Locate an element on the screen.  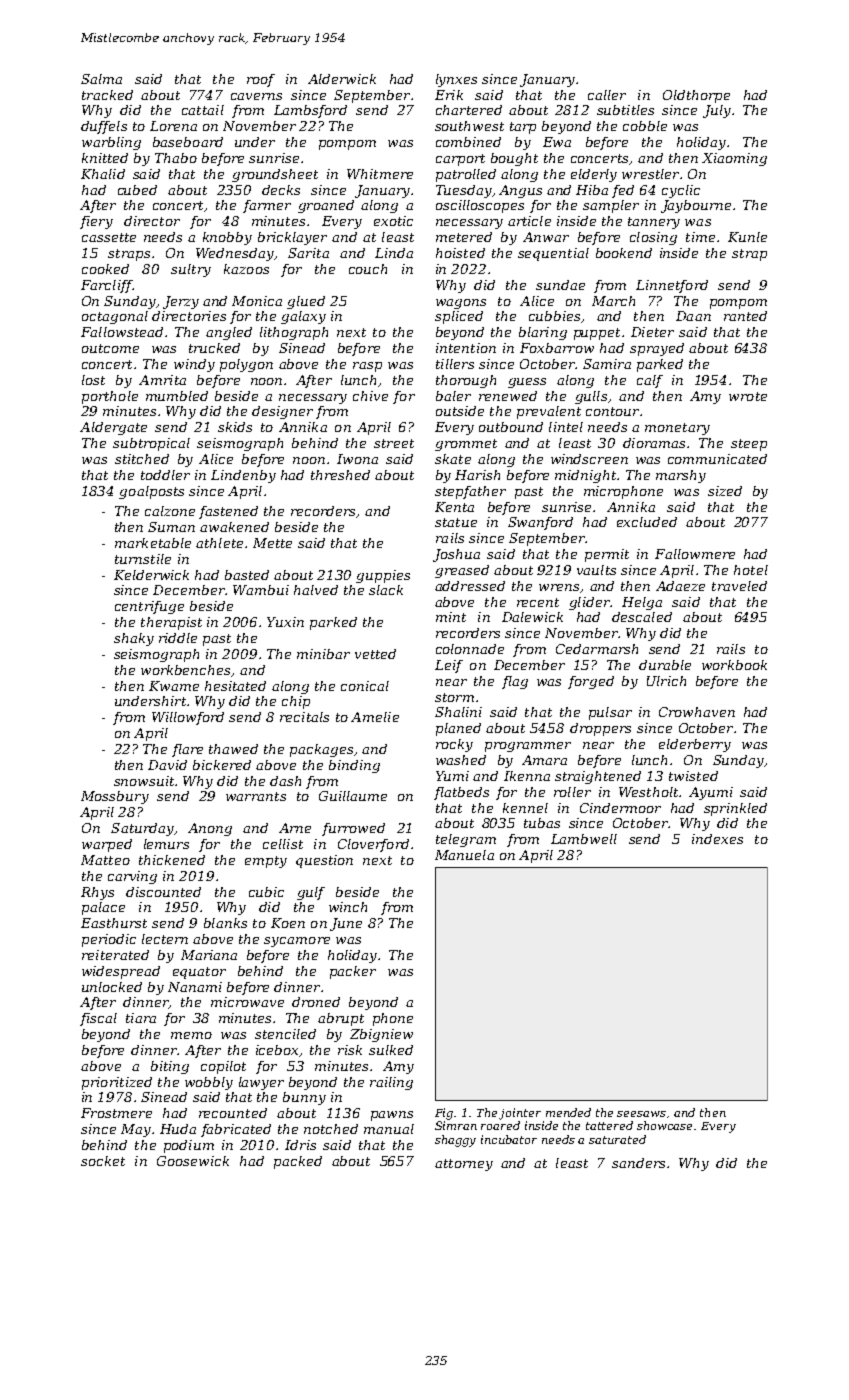
Manuela is located at coordinates (464, 855).
